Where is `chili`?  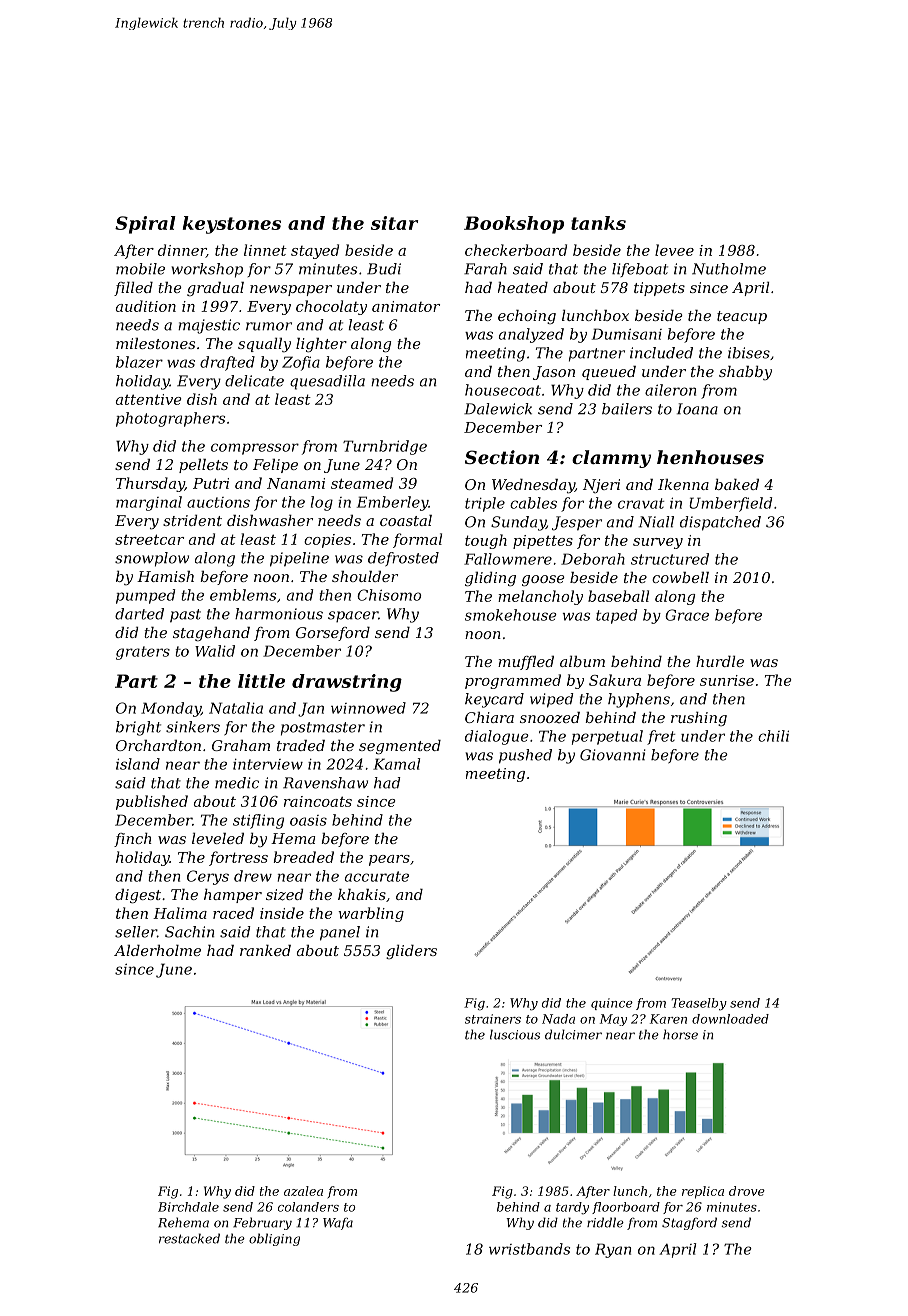 chili is located at coordinates (773, 736).
